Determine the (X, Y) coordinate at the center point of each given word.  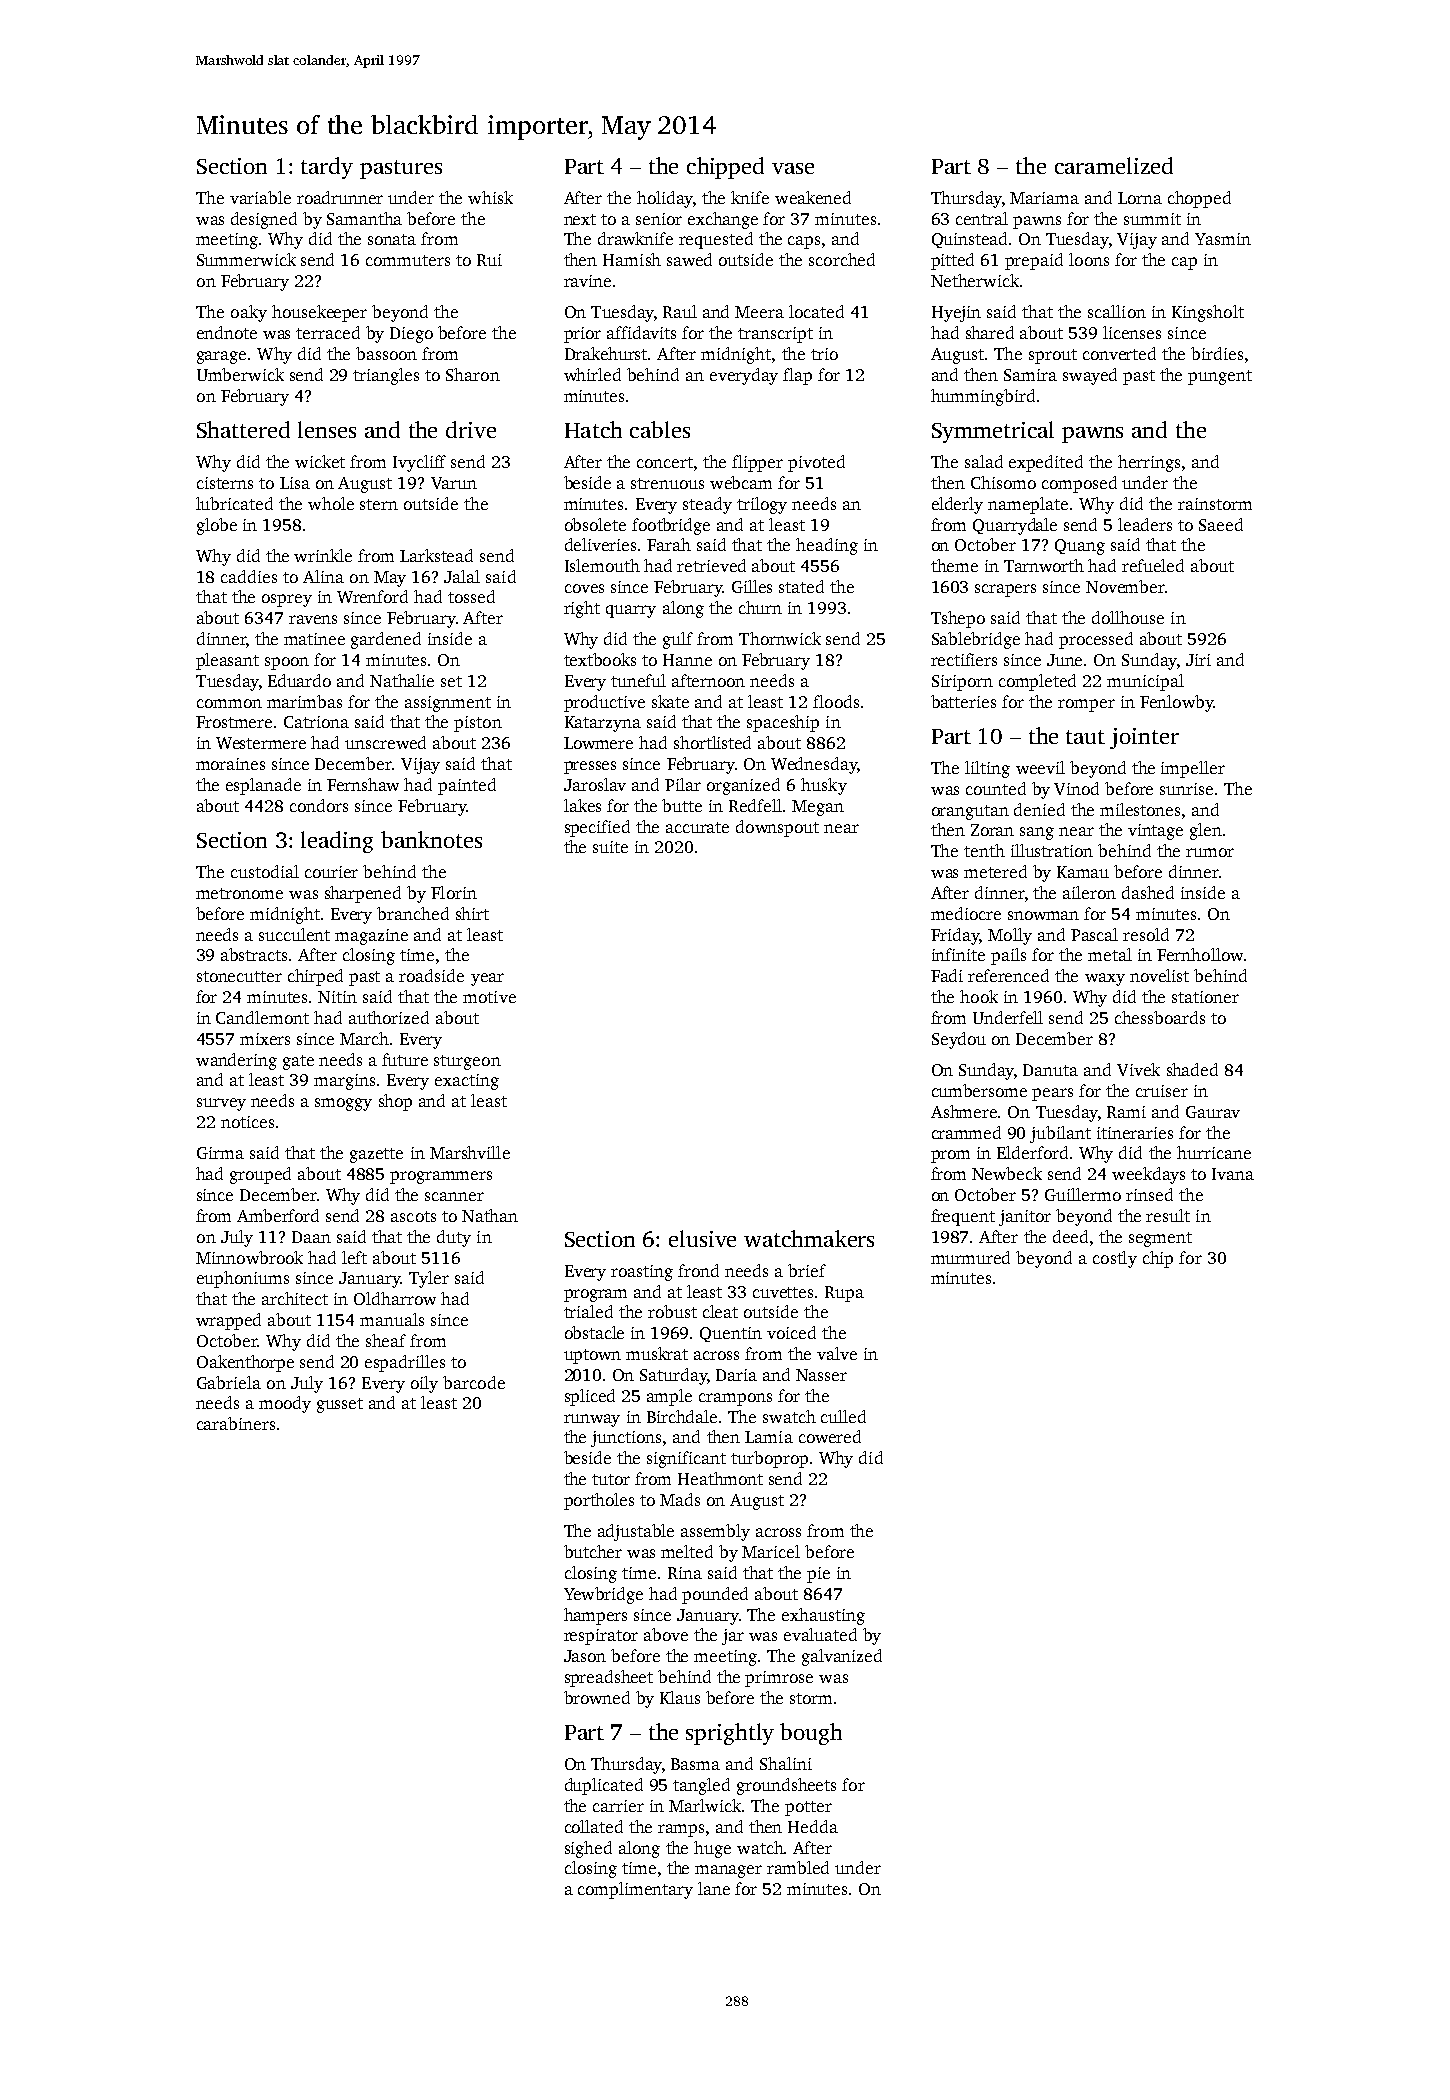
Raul (680, 311)
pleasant (227, 661)
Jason (585, 1656)
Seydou (959, 1040)
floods (836, 701)
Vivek (1138, 1069)
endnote (227, 332)
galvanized (842, 1657)
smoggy (343, 1104)
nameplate (1028, 505)
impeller (1193, 769)
